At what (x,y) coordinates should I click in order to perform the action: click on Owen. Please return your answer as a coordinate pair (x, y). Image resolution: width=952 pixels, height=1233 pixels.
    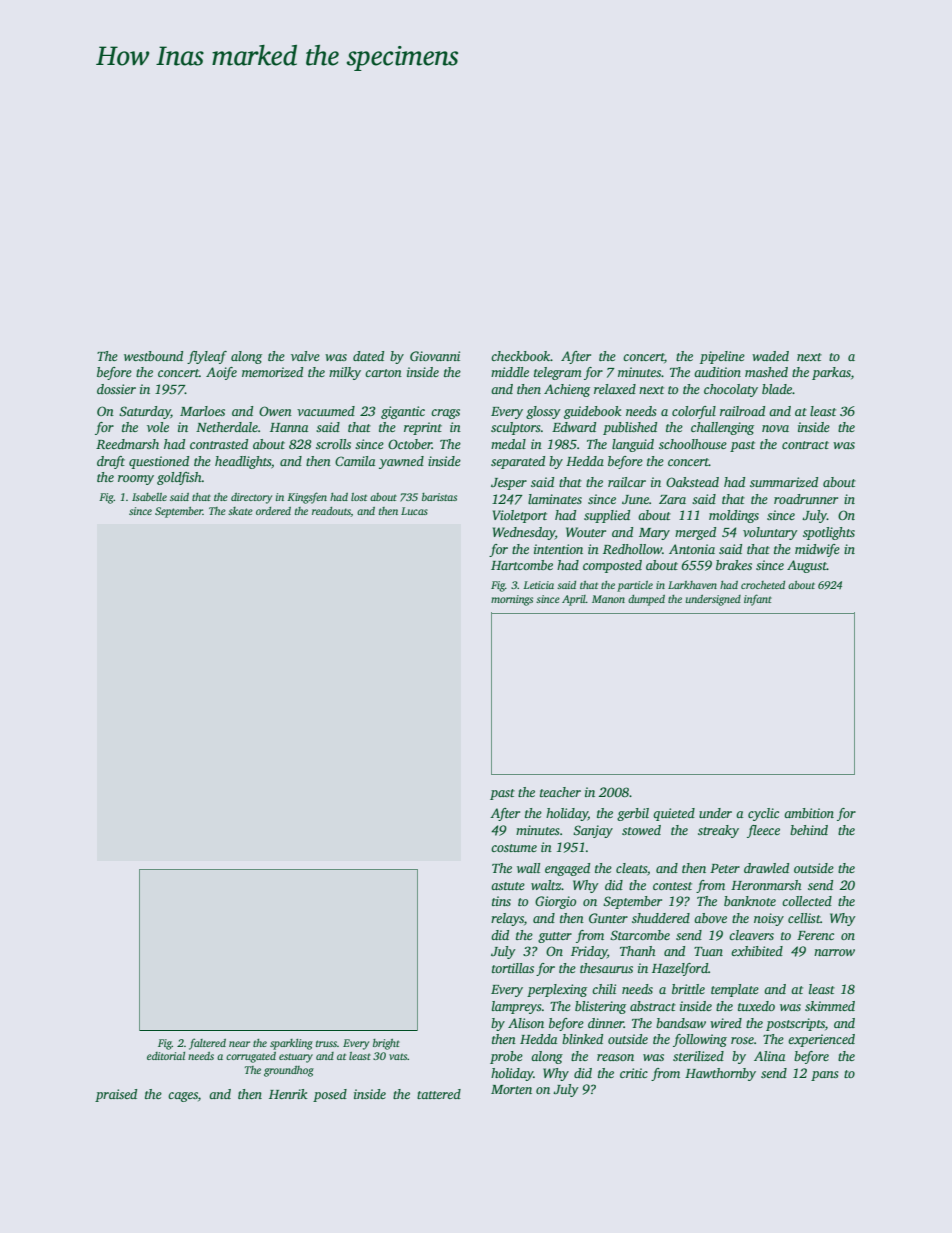
    Looking at the image, I should click on (275, 411).
